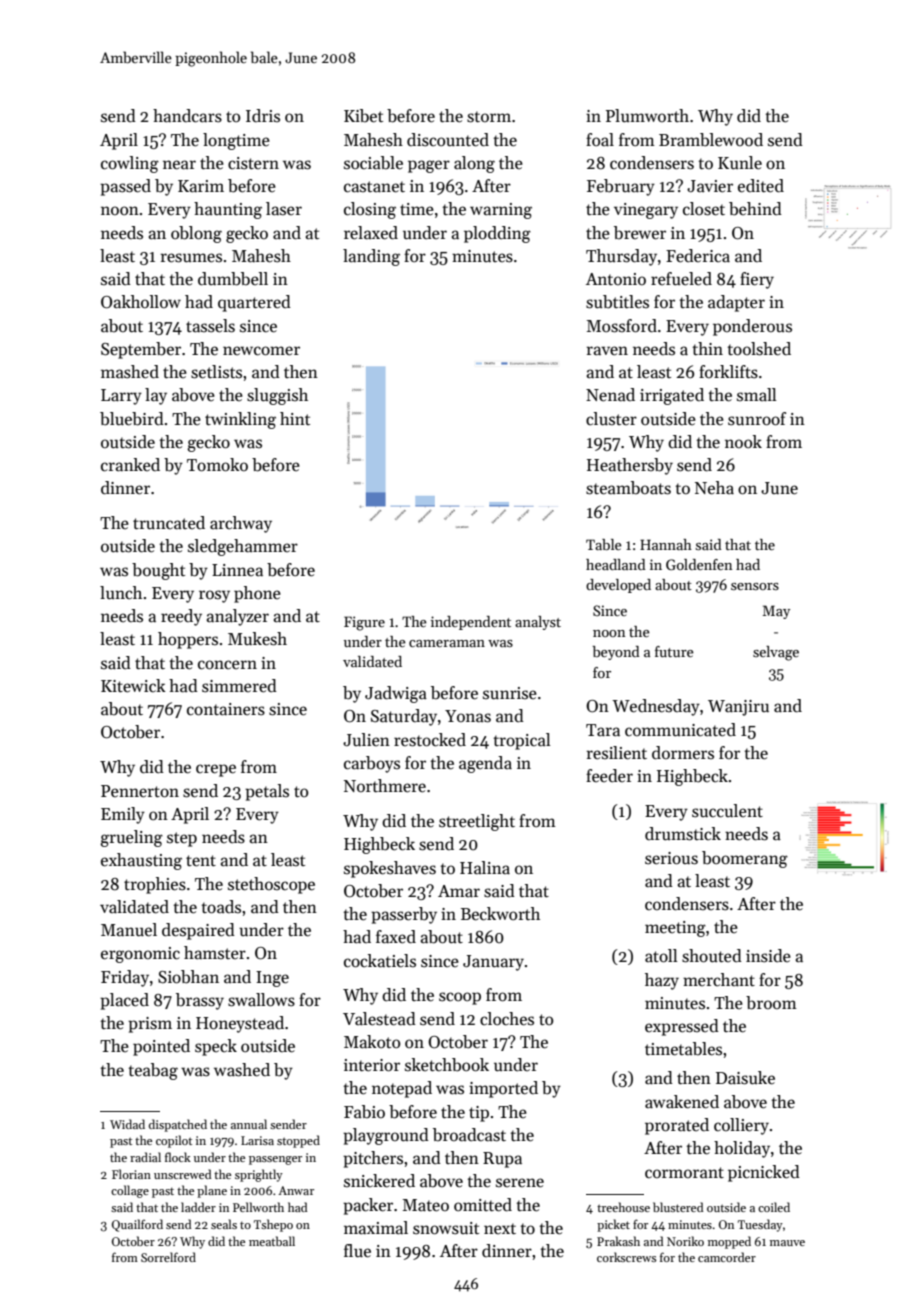 This document has width=908, height=1316. I want to click on containers, so click(226, 709).
